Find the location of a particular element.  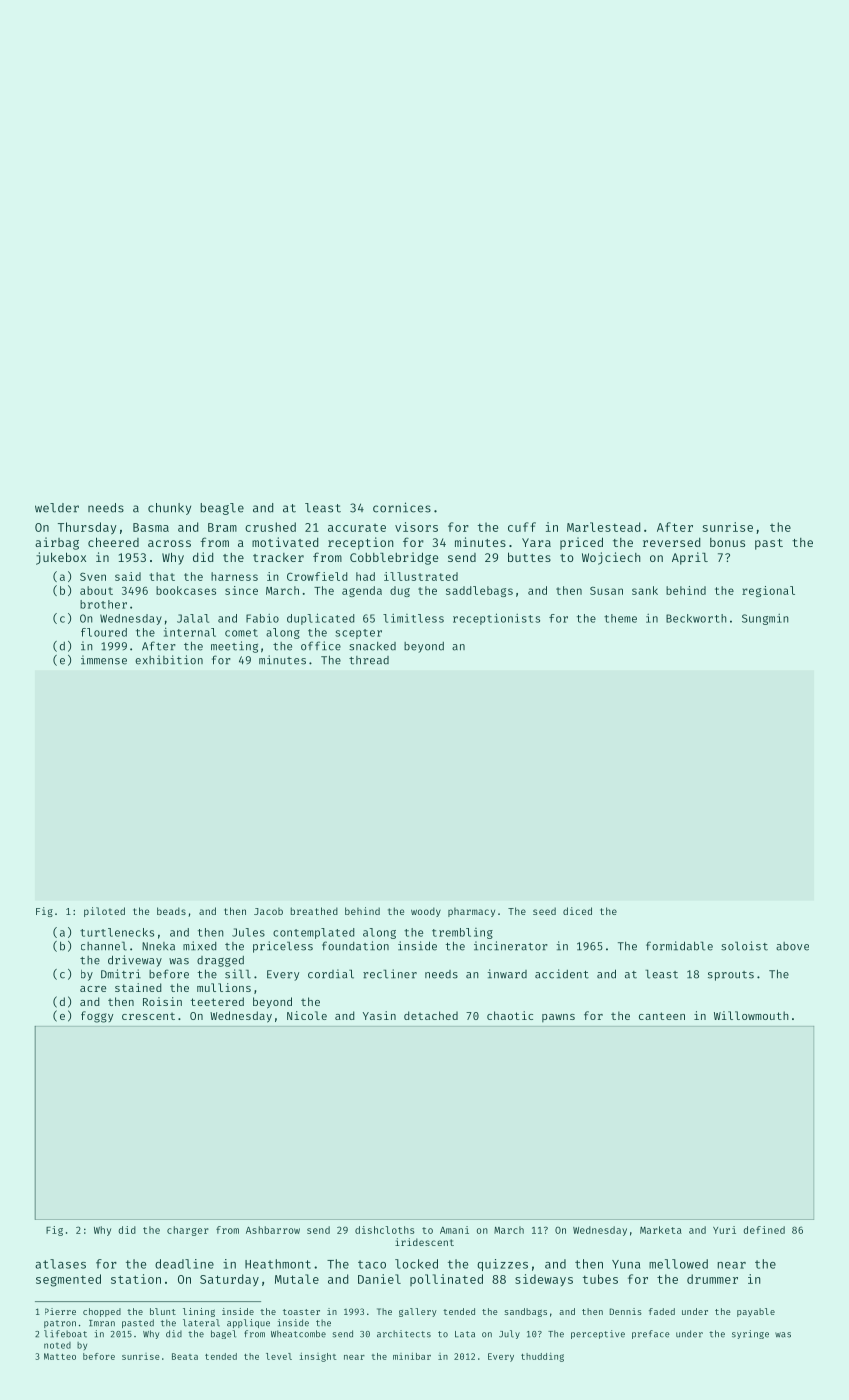

level is located at coordinates (279, 1356).
